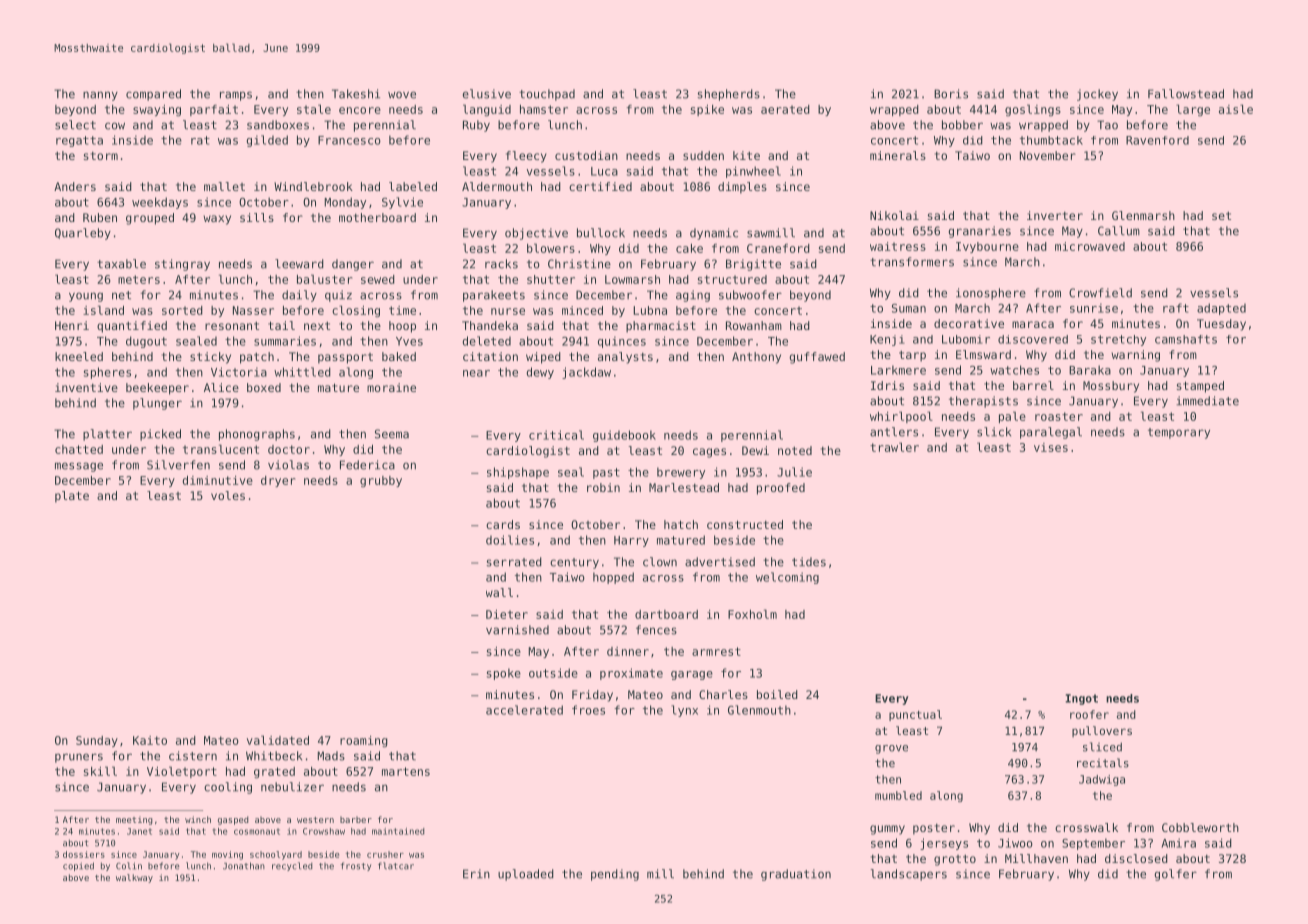 The height and width of the screenshot is (924, 1308). What do you see at coordinates (499, 592) in the screenshot?
I see `wall` at bounding box center [499, 592].
